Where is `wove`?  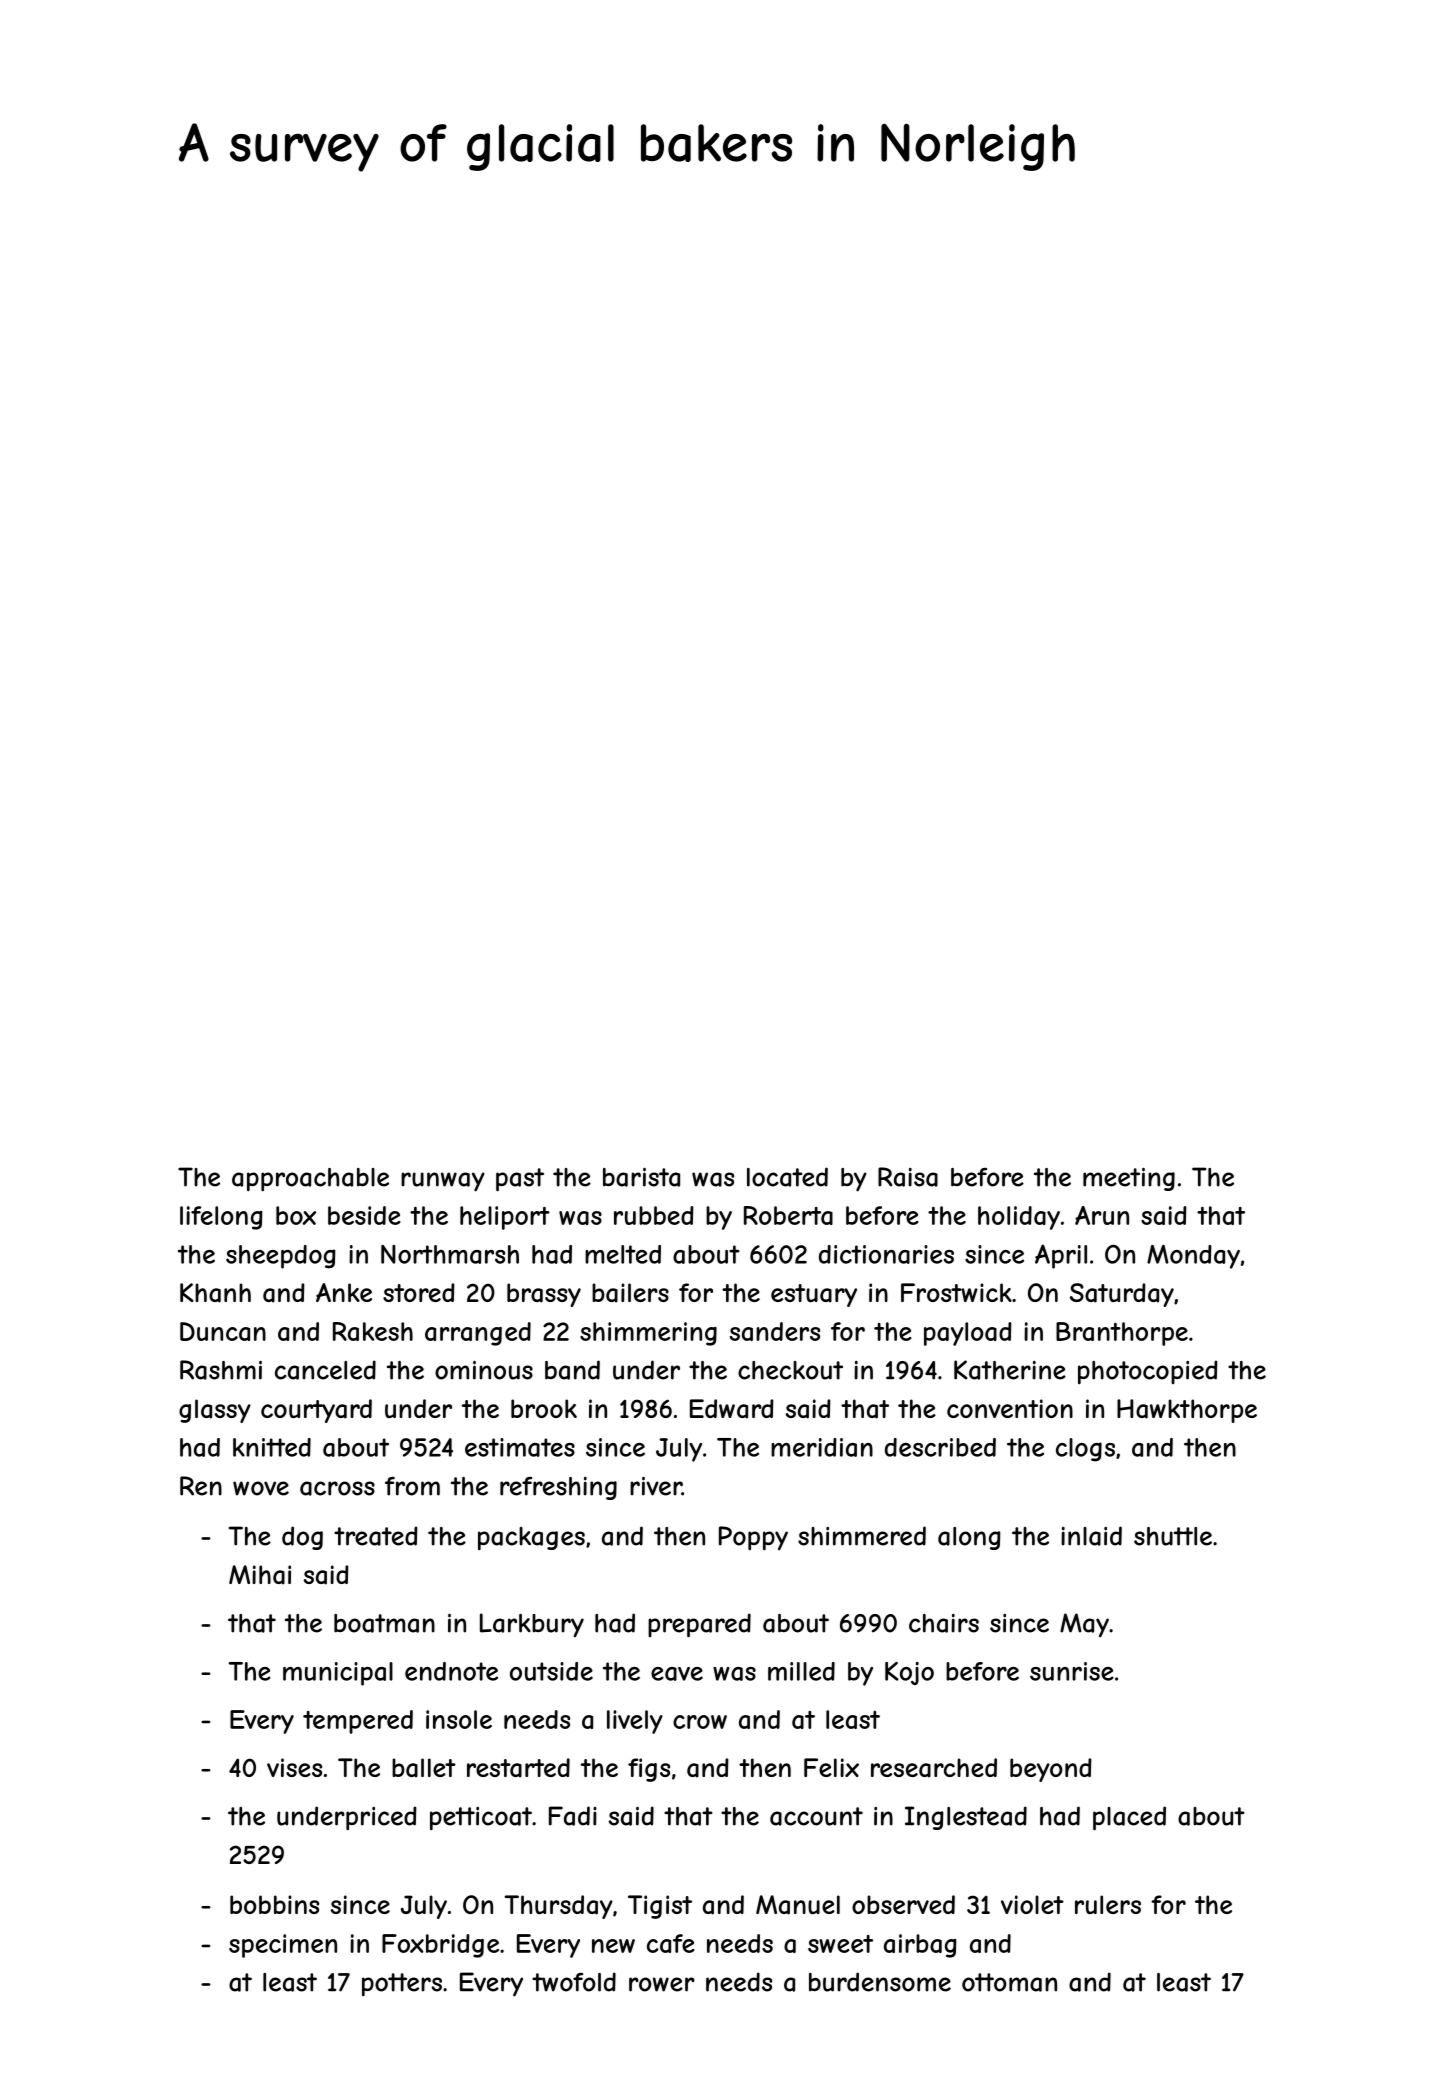
wove is located at coordinates (261, 1488).
